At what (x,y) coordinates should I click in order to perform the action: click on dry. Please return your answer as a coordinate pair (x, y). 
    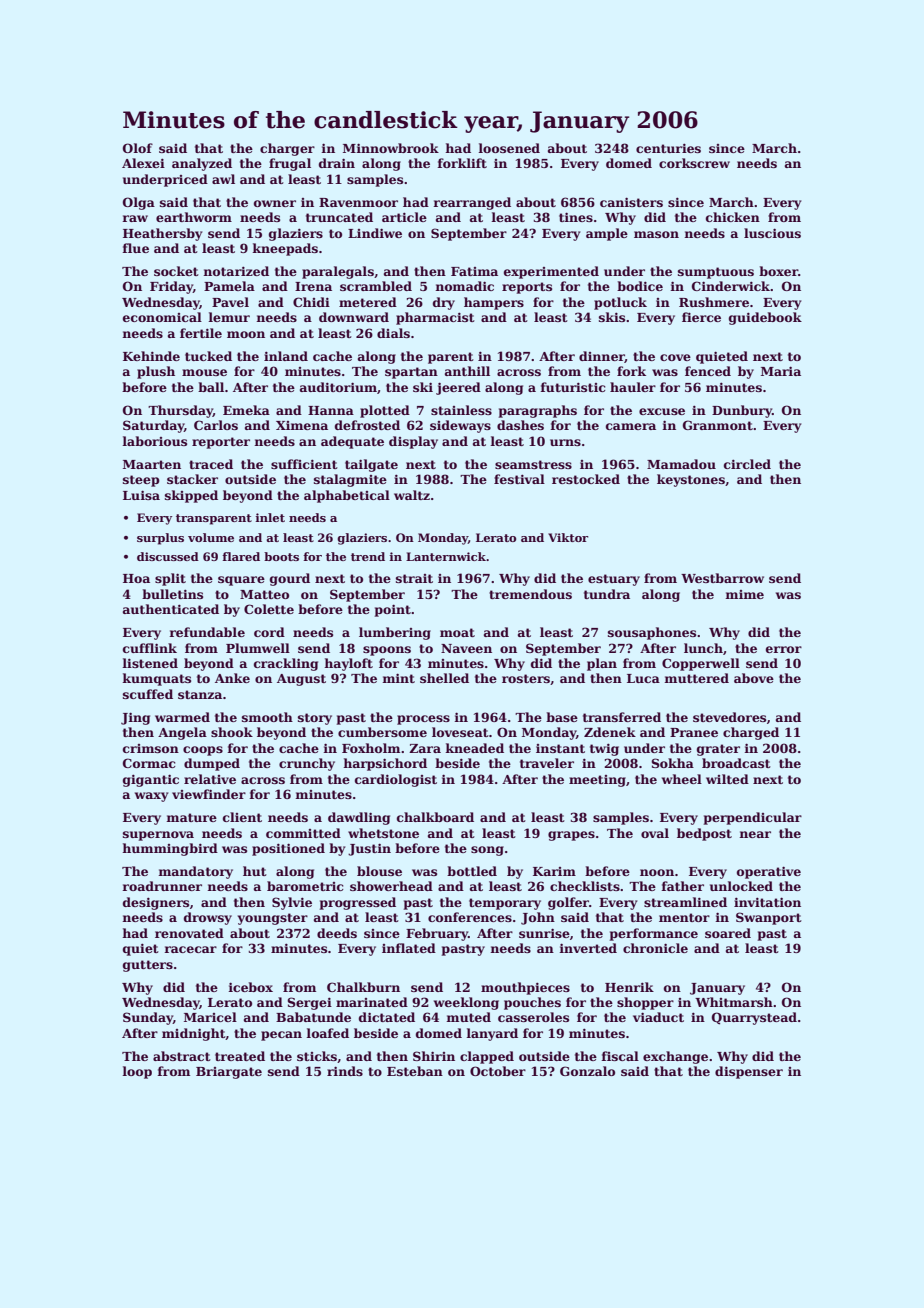
    Looking at the image, I should click on (444, 303).
